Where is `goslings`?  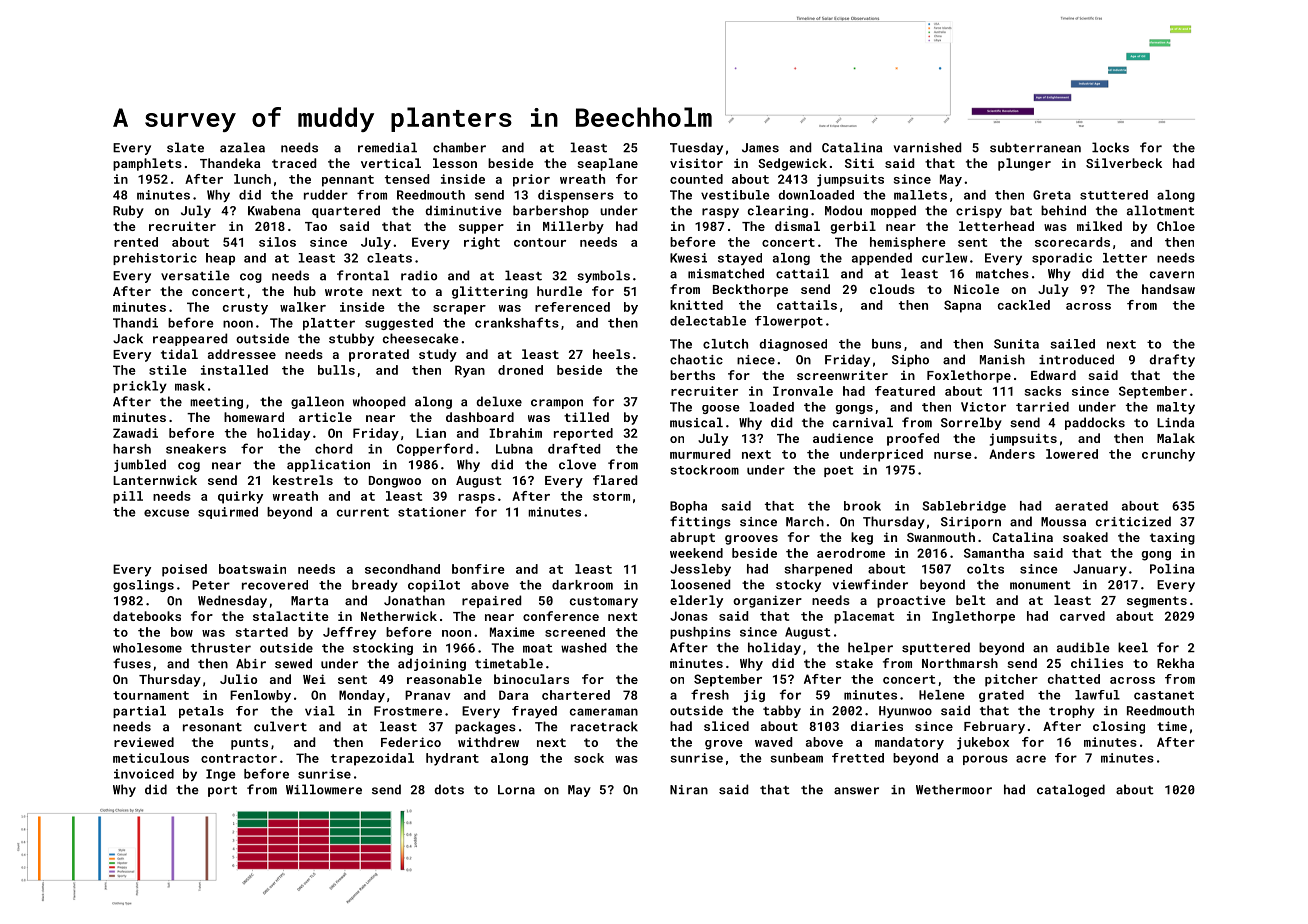
goslings is located at coordinates (143, 586).
